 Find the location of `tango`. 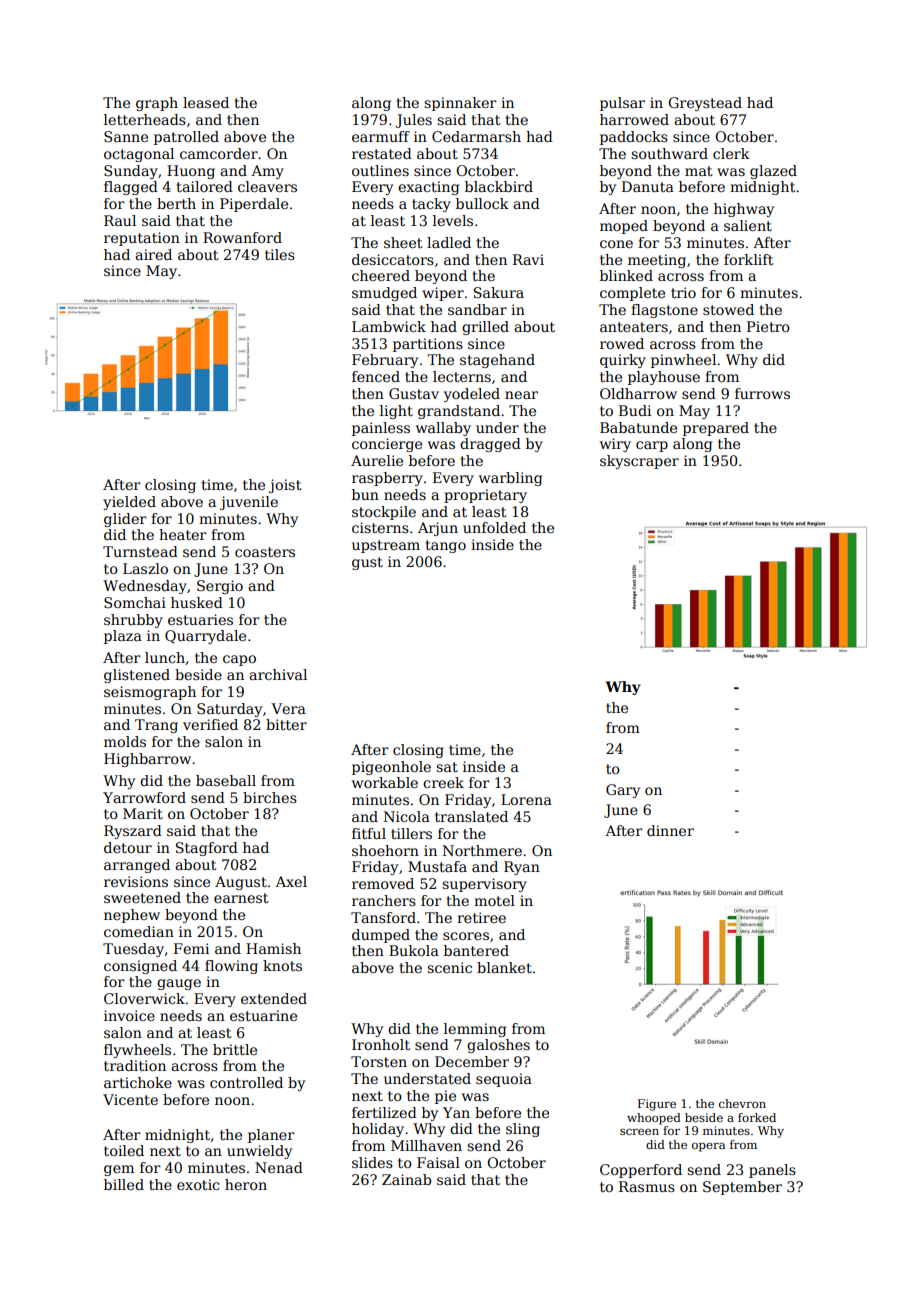

tango is located at coordinates (445, 546).
